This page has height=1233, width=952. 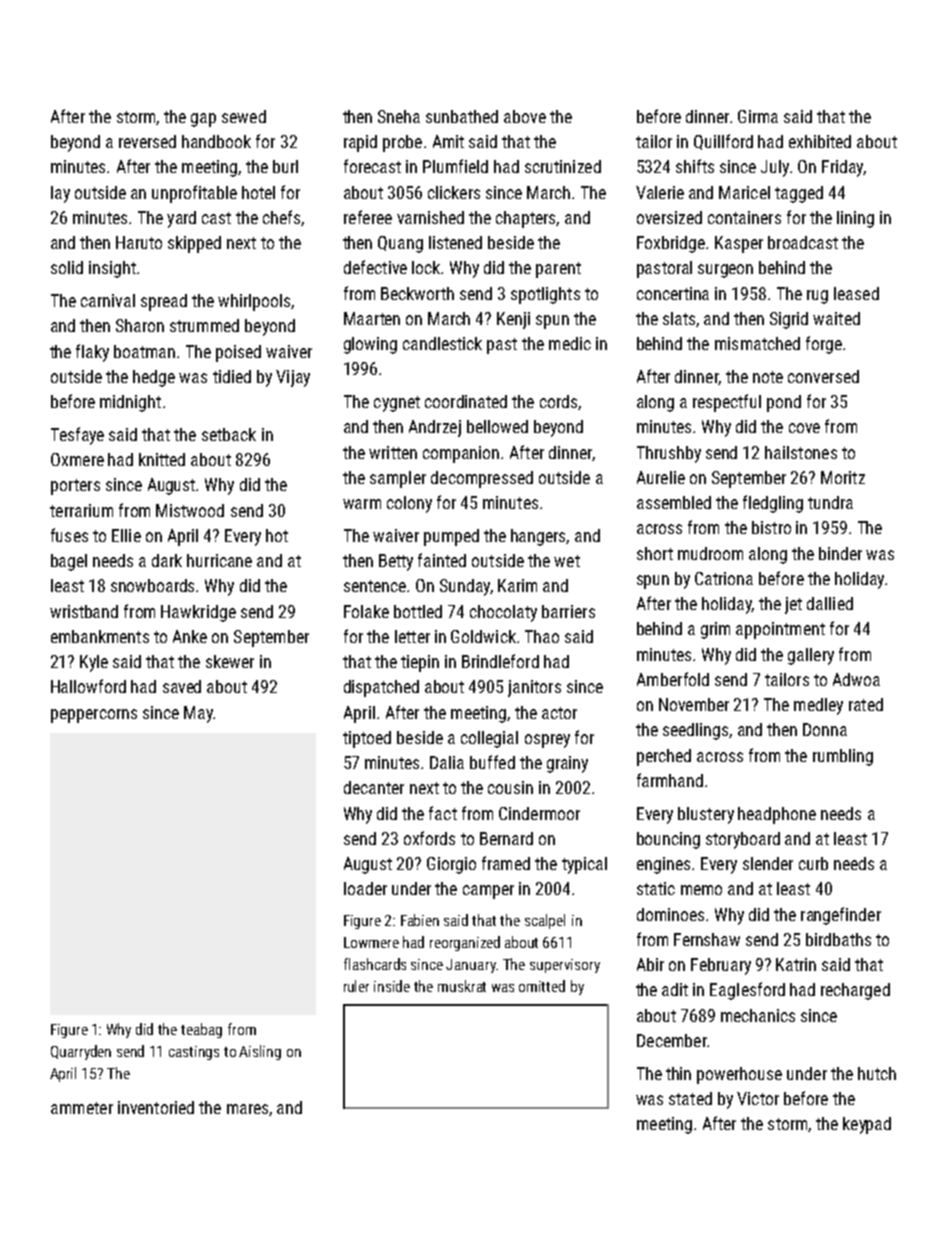 What do you see at coordinates (673, 293) in the page?
I see `concertina` at bounding box center [673, 293].
